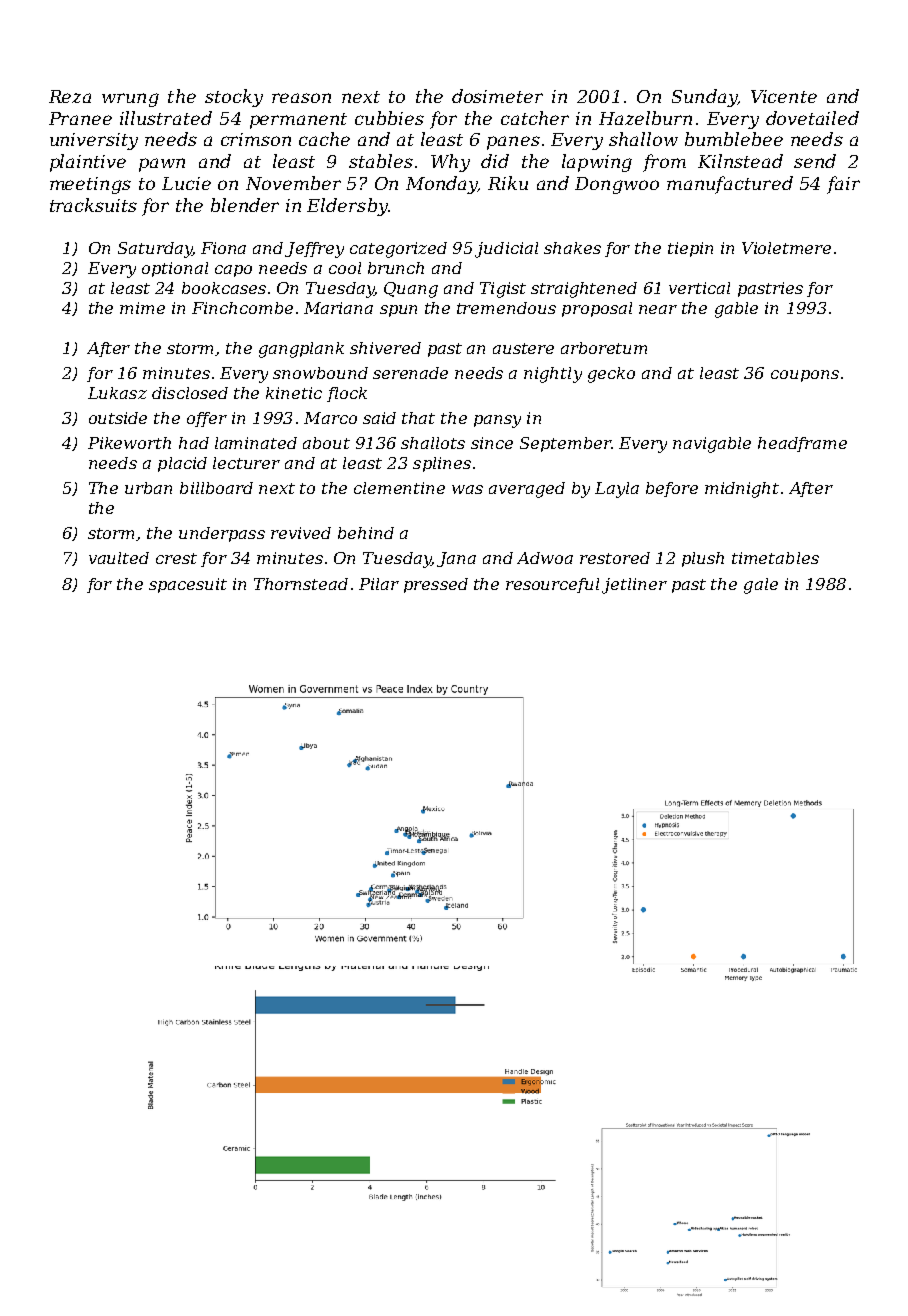 This page has width=908, height=1316. I want to click on since, so click(492, 443).
